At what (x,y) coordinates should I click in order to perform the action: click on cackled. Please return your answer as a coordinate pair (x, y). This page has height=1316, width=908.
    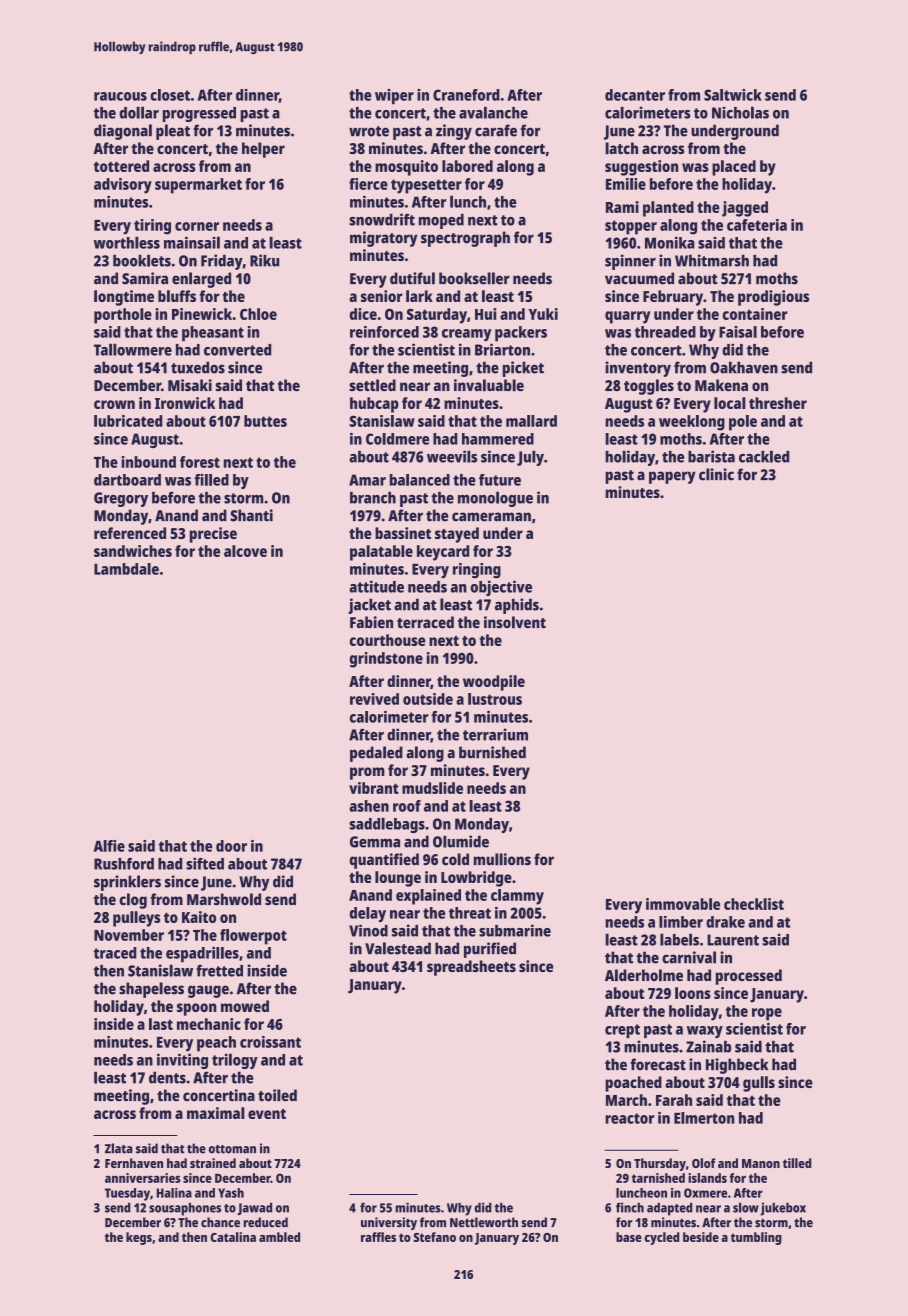
    Looking at the image, I should click on (764, 457).
